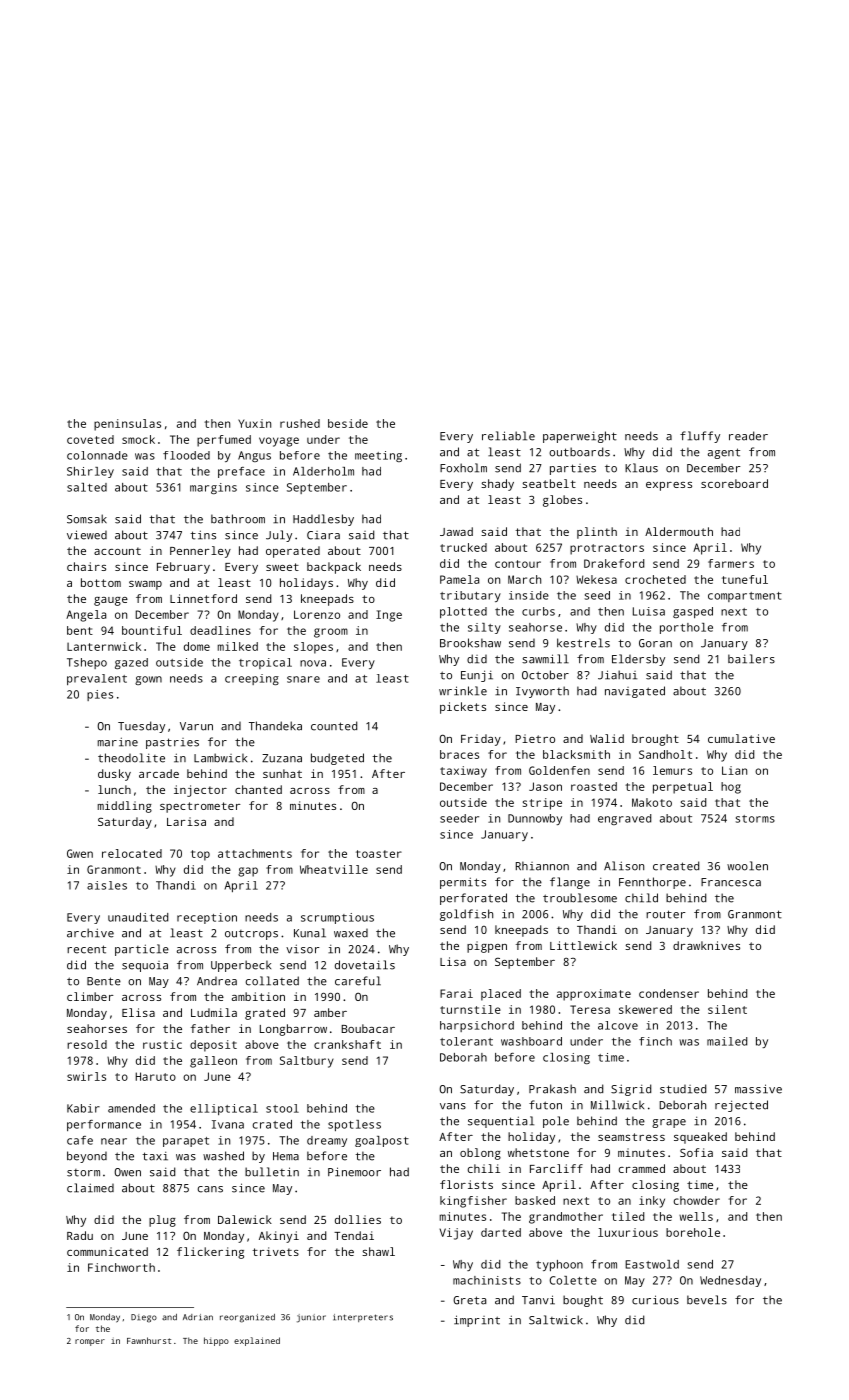  I want to click on Farai, so click(456, 993).
